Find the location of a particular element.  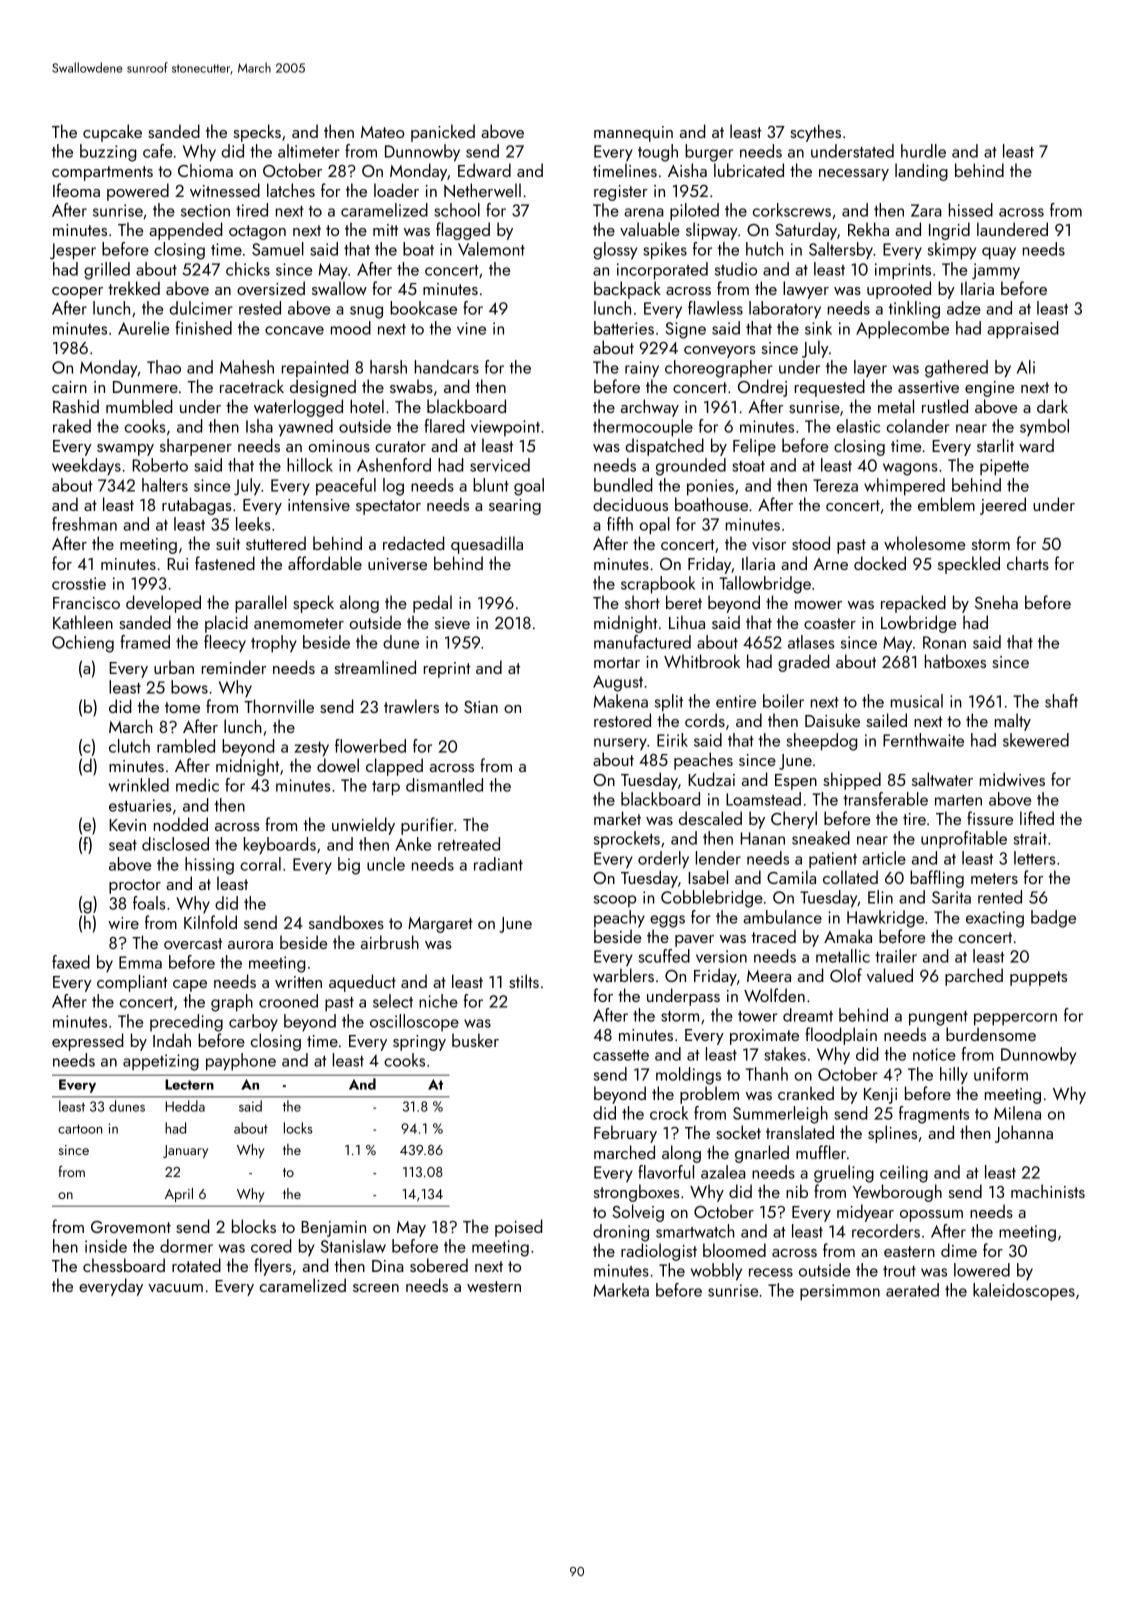

letters is located at coordinates (1035, 858).
